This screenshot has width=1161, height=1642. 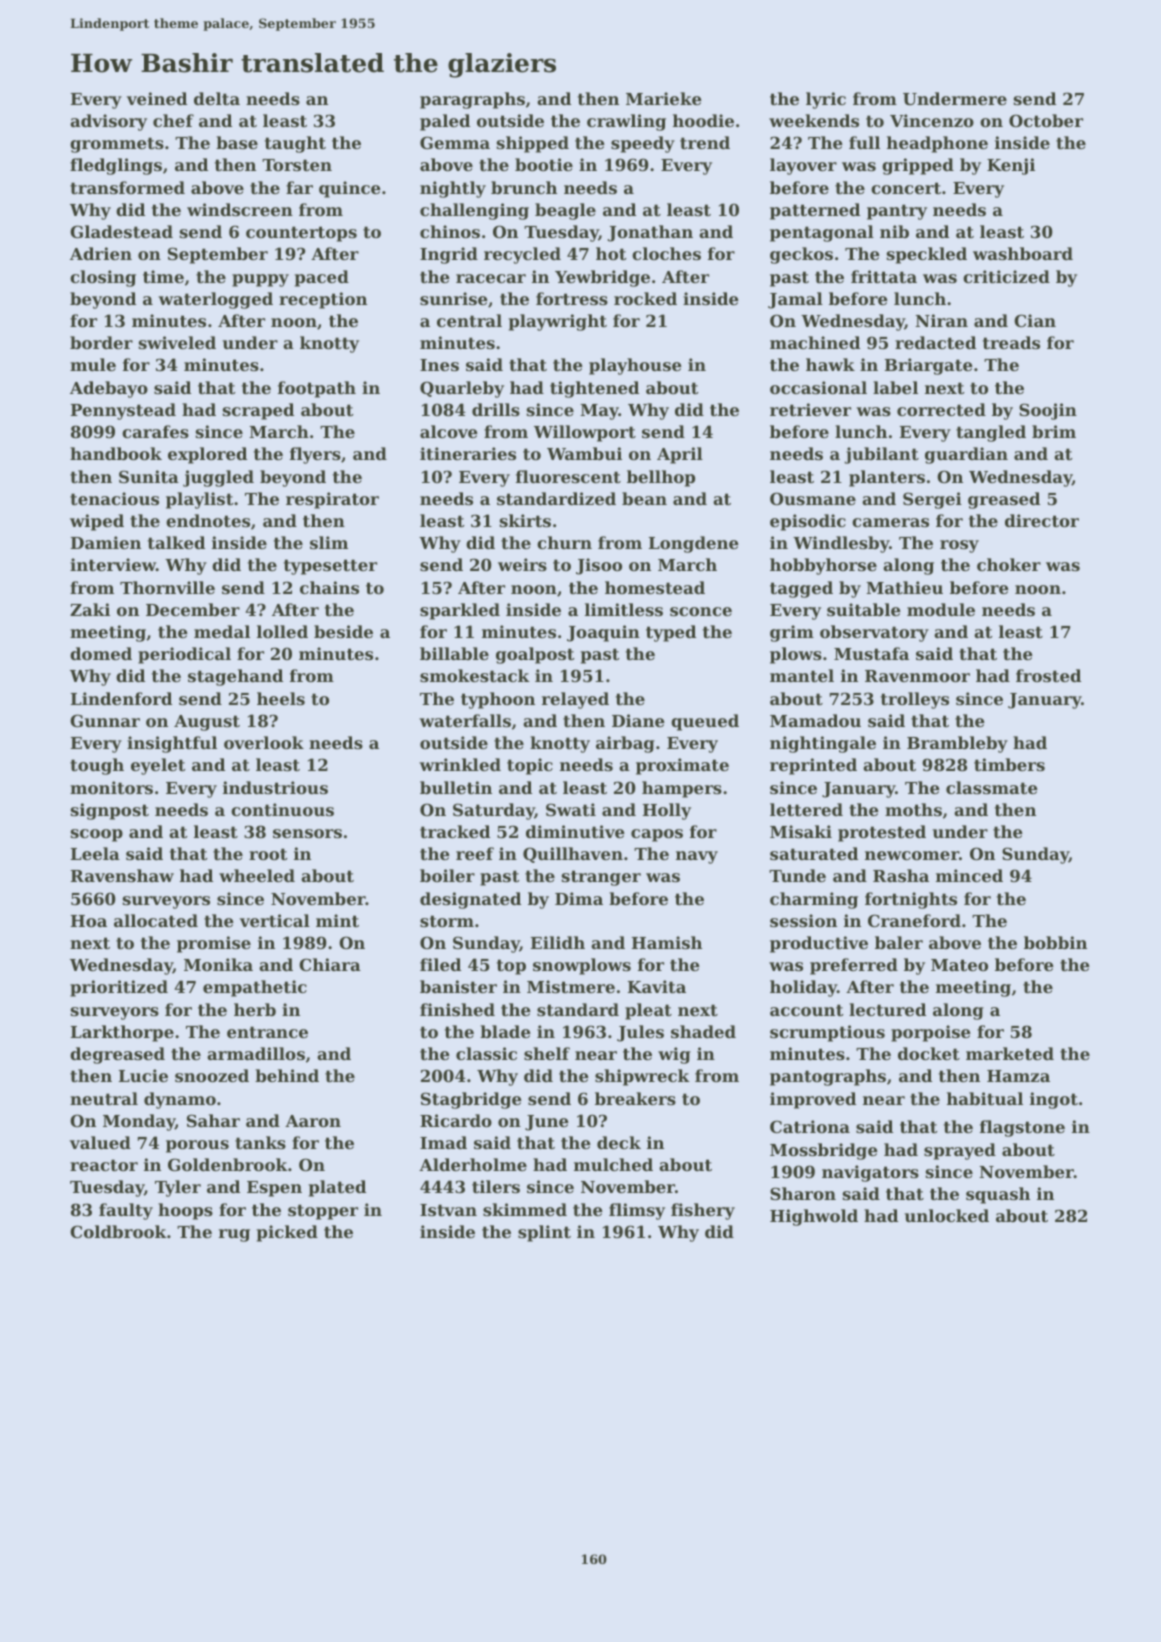 What do you see at coordinates (214, 944) in the screenshot?
I see `promise` at bounding box center [214, 944].
